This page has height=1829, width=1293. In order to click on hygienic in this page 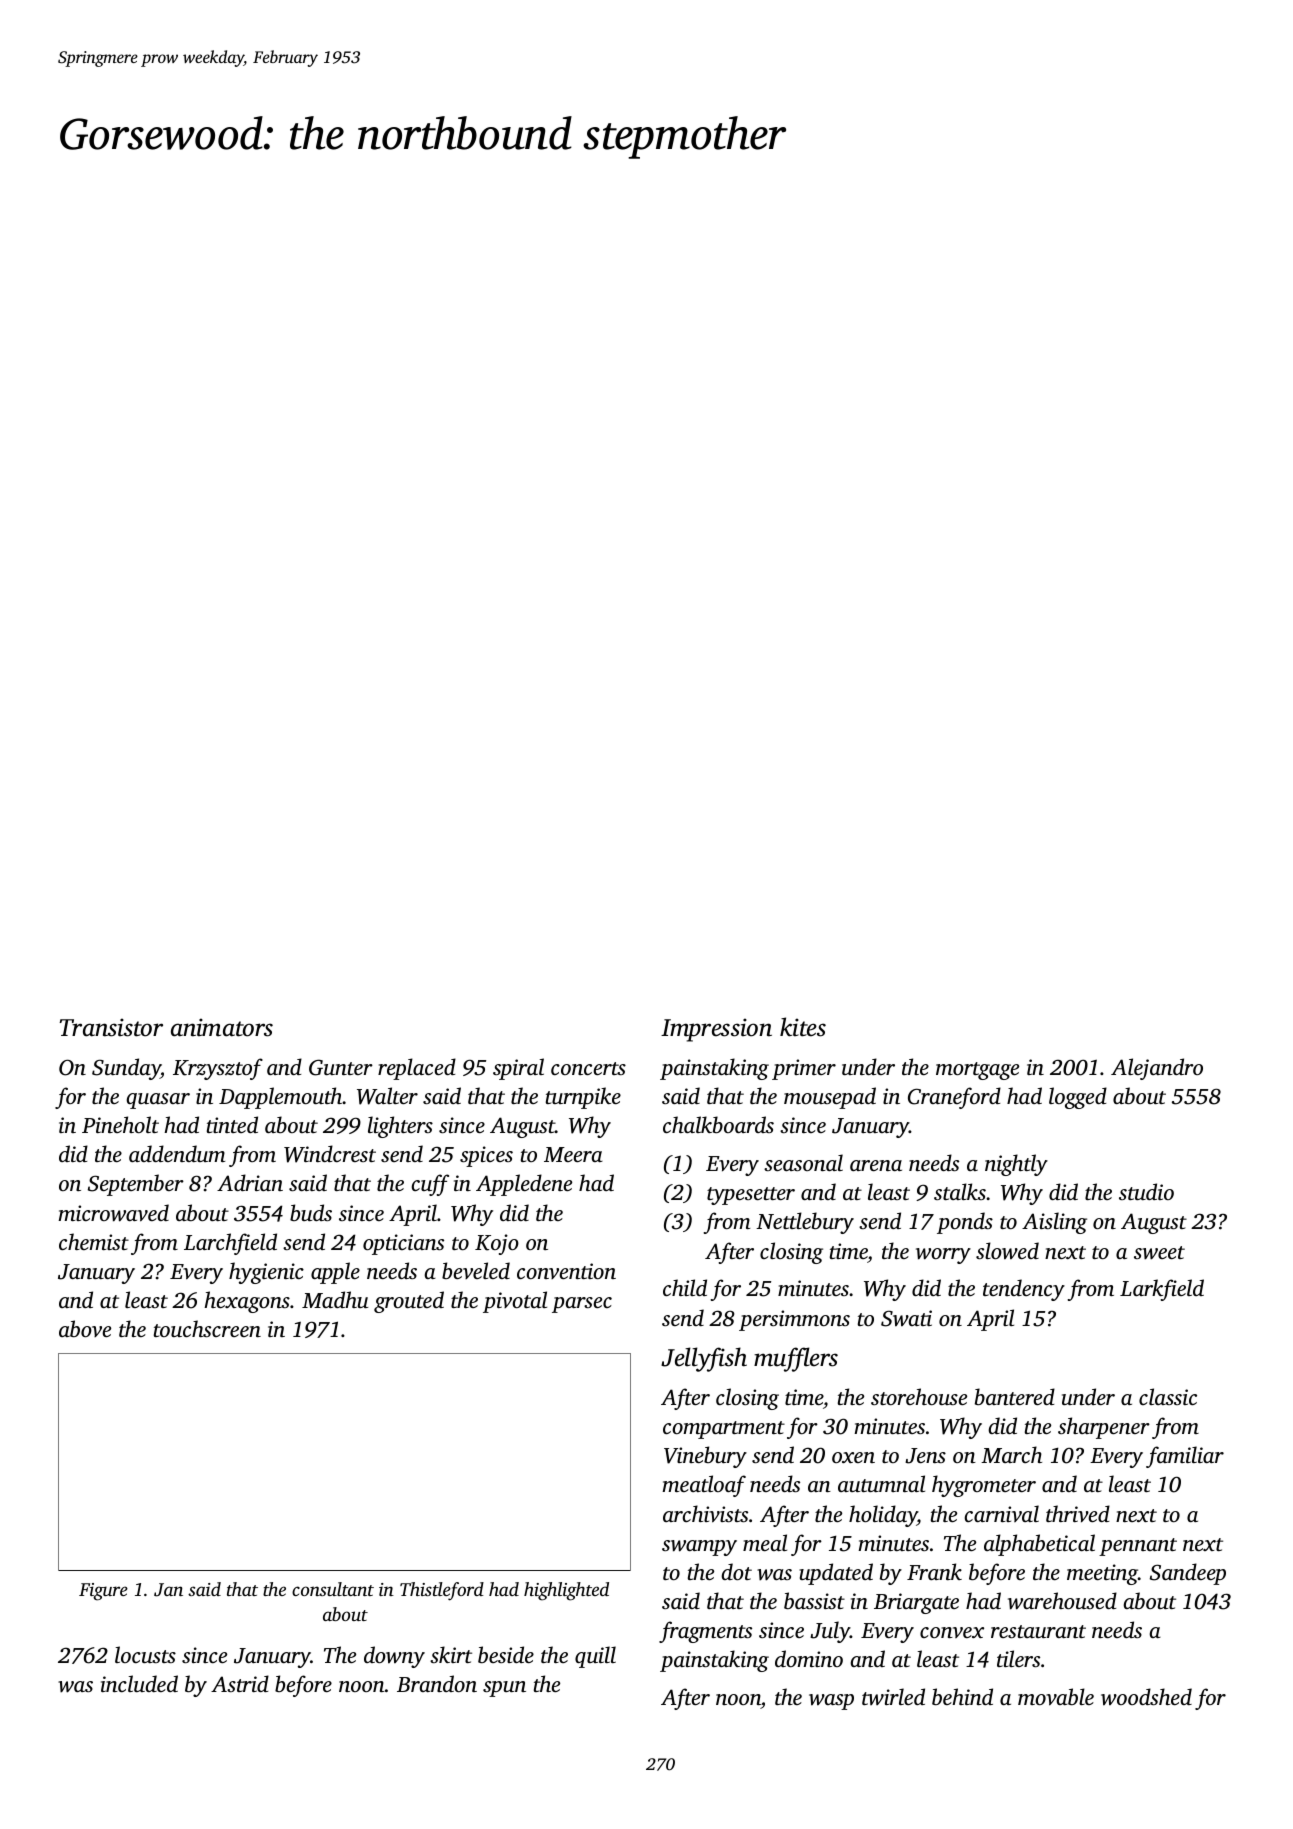, I will do `click(266, 1273)`.
